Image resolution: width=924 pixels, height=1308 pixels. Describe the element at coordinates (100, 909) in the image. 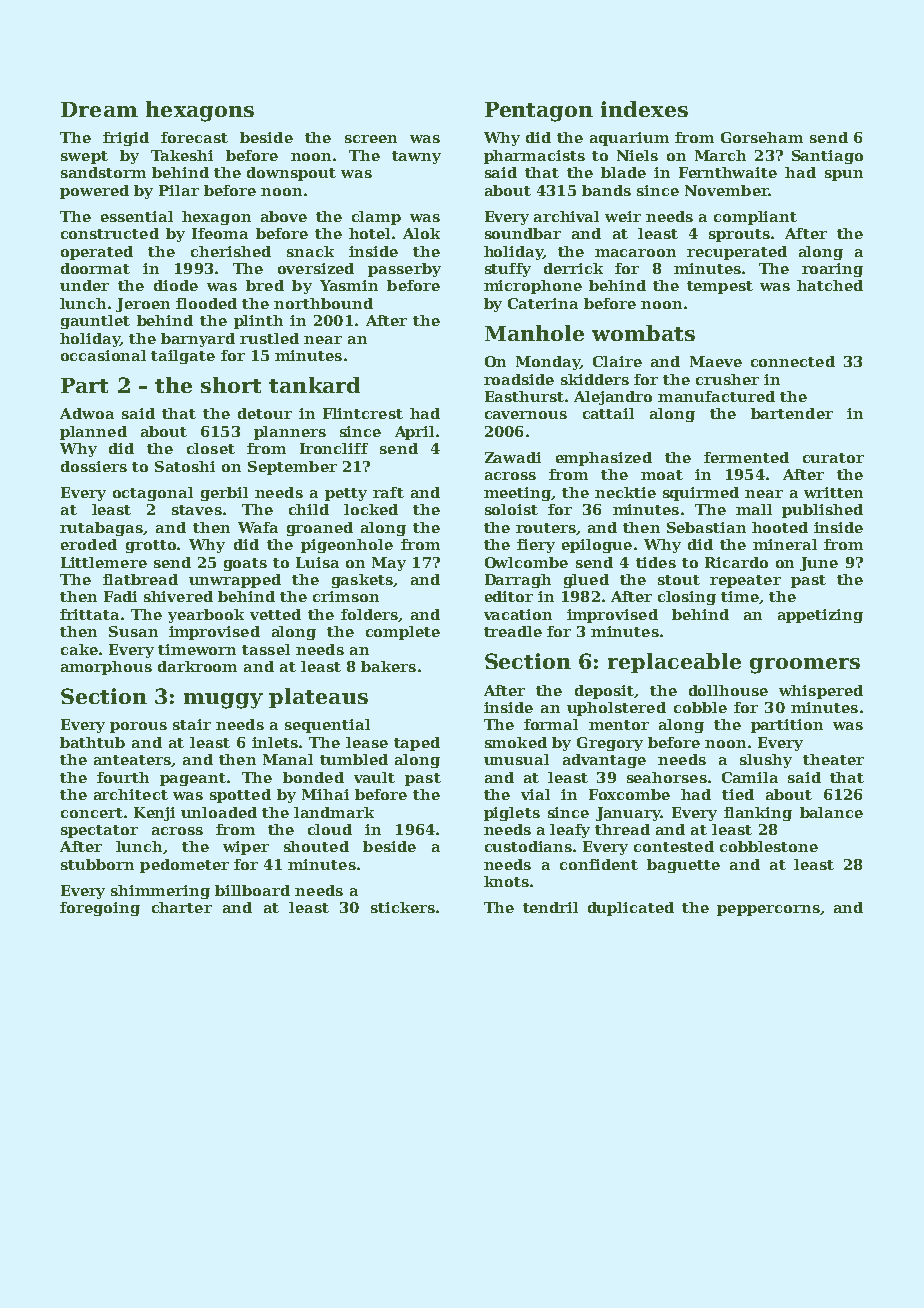

I see `foregoing` at that location.
